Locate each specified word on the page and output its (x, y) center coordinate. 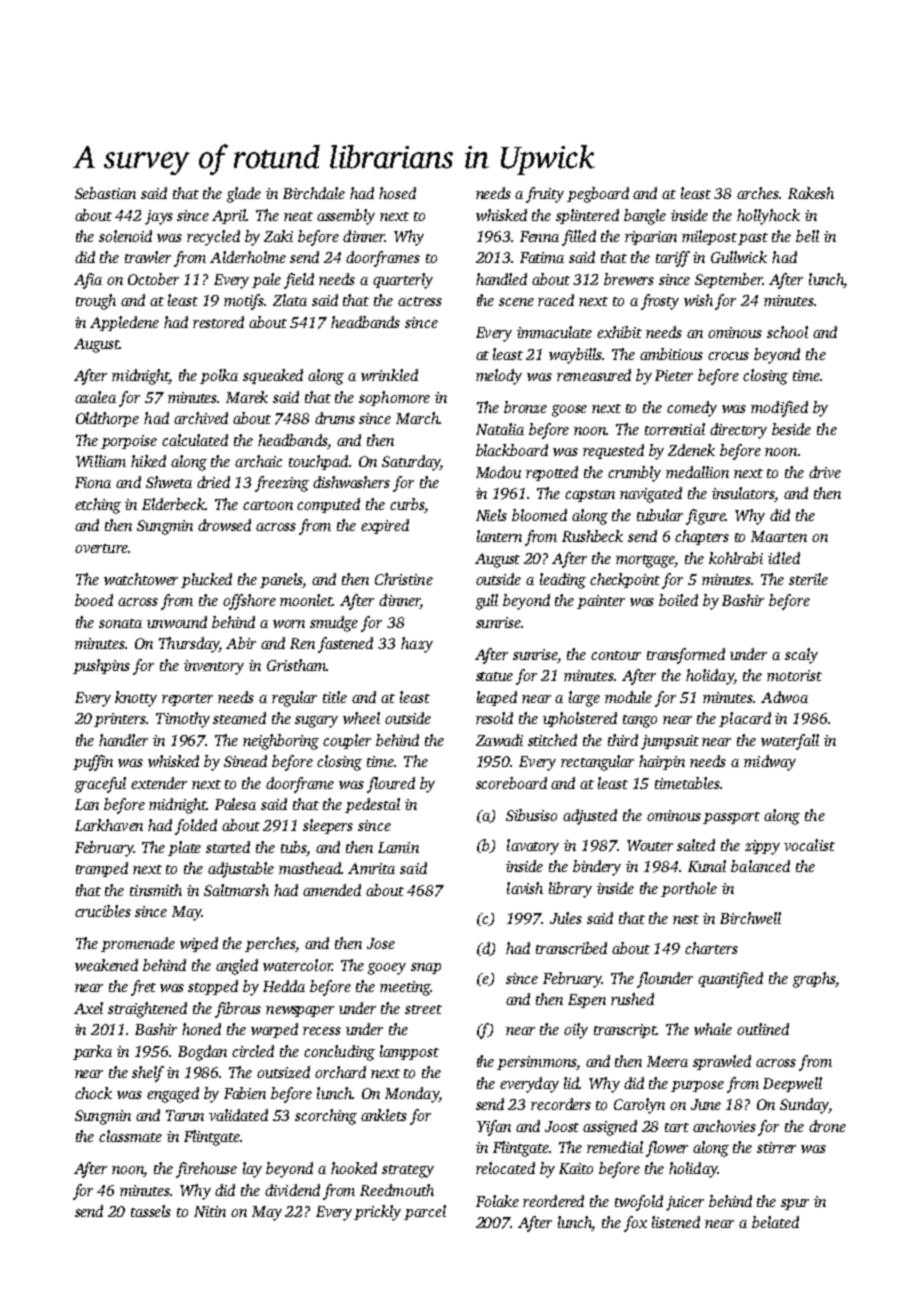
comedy (692, 409)
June (706, 1104)
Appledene (124, 323)
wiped (199, 944)
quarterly (403, 281)
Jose (381, 943)
